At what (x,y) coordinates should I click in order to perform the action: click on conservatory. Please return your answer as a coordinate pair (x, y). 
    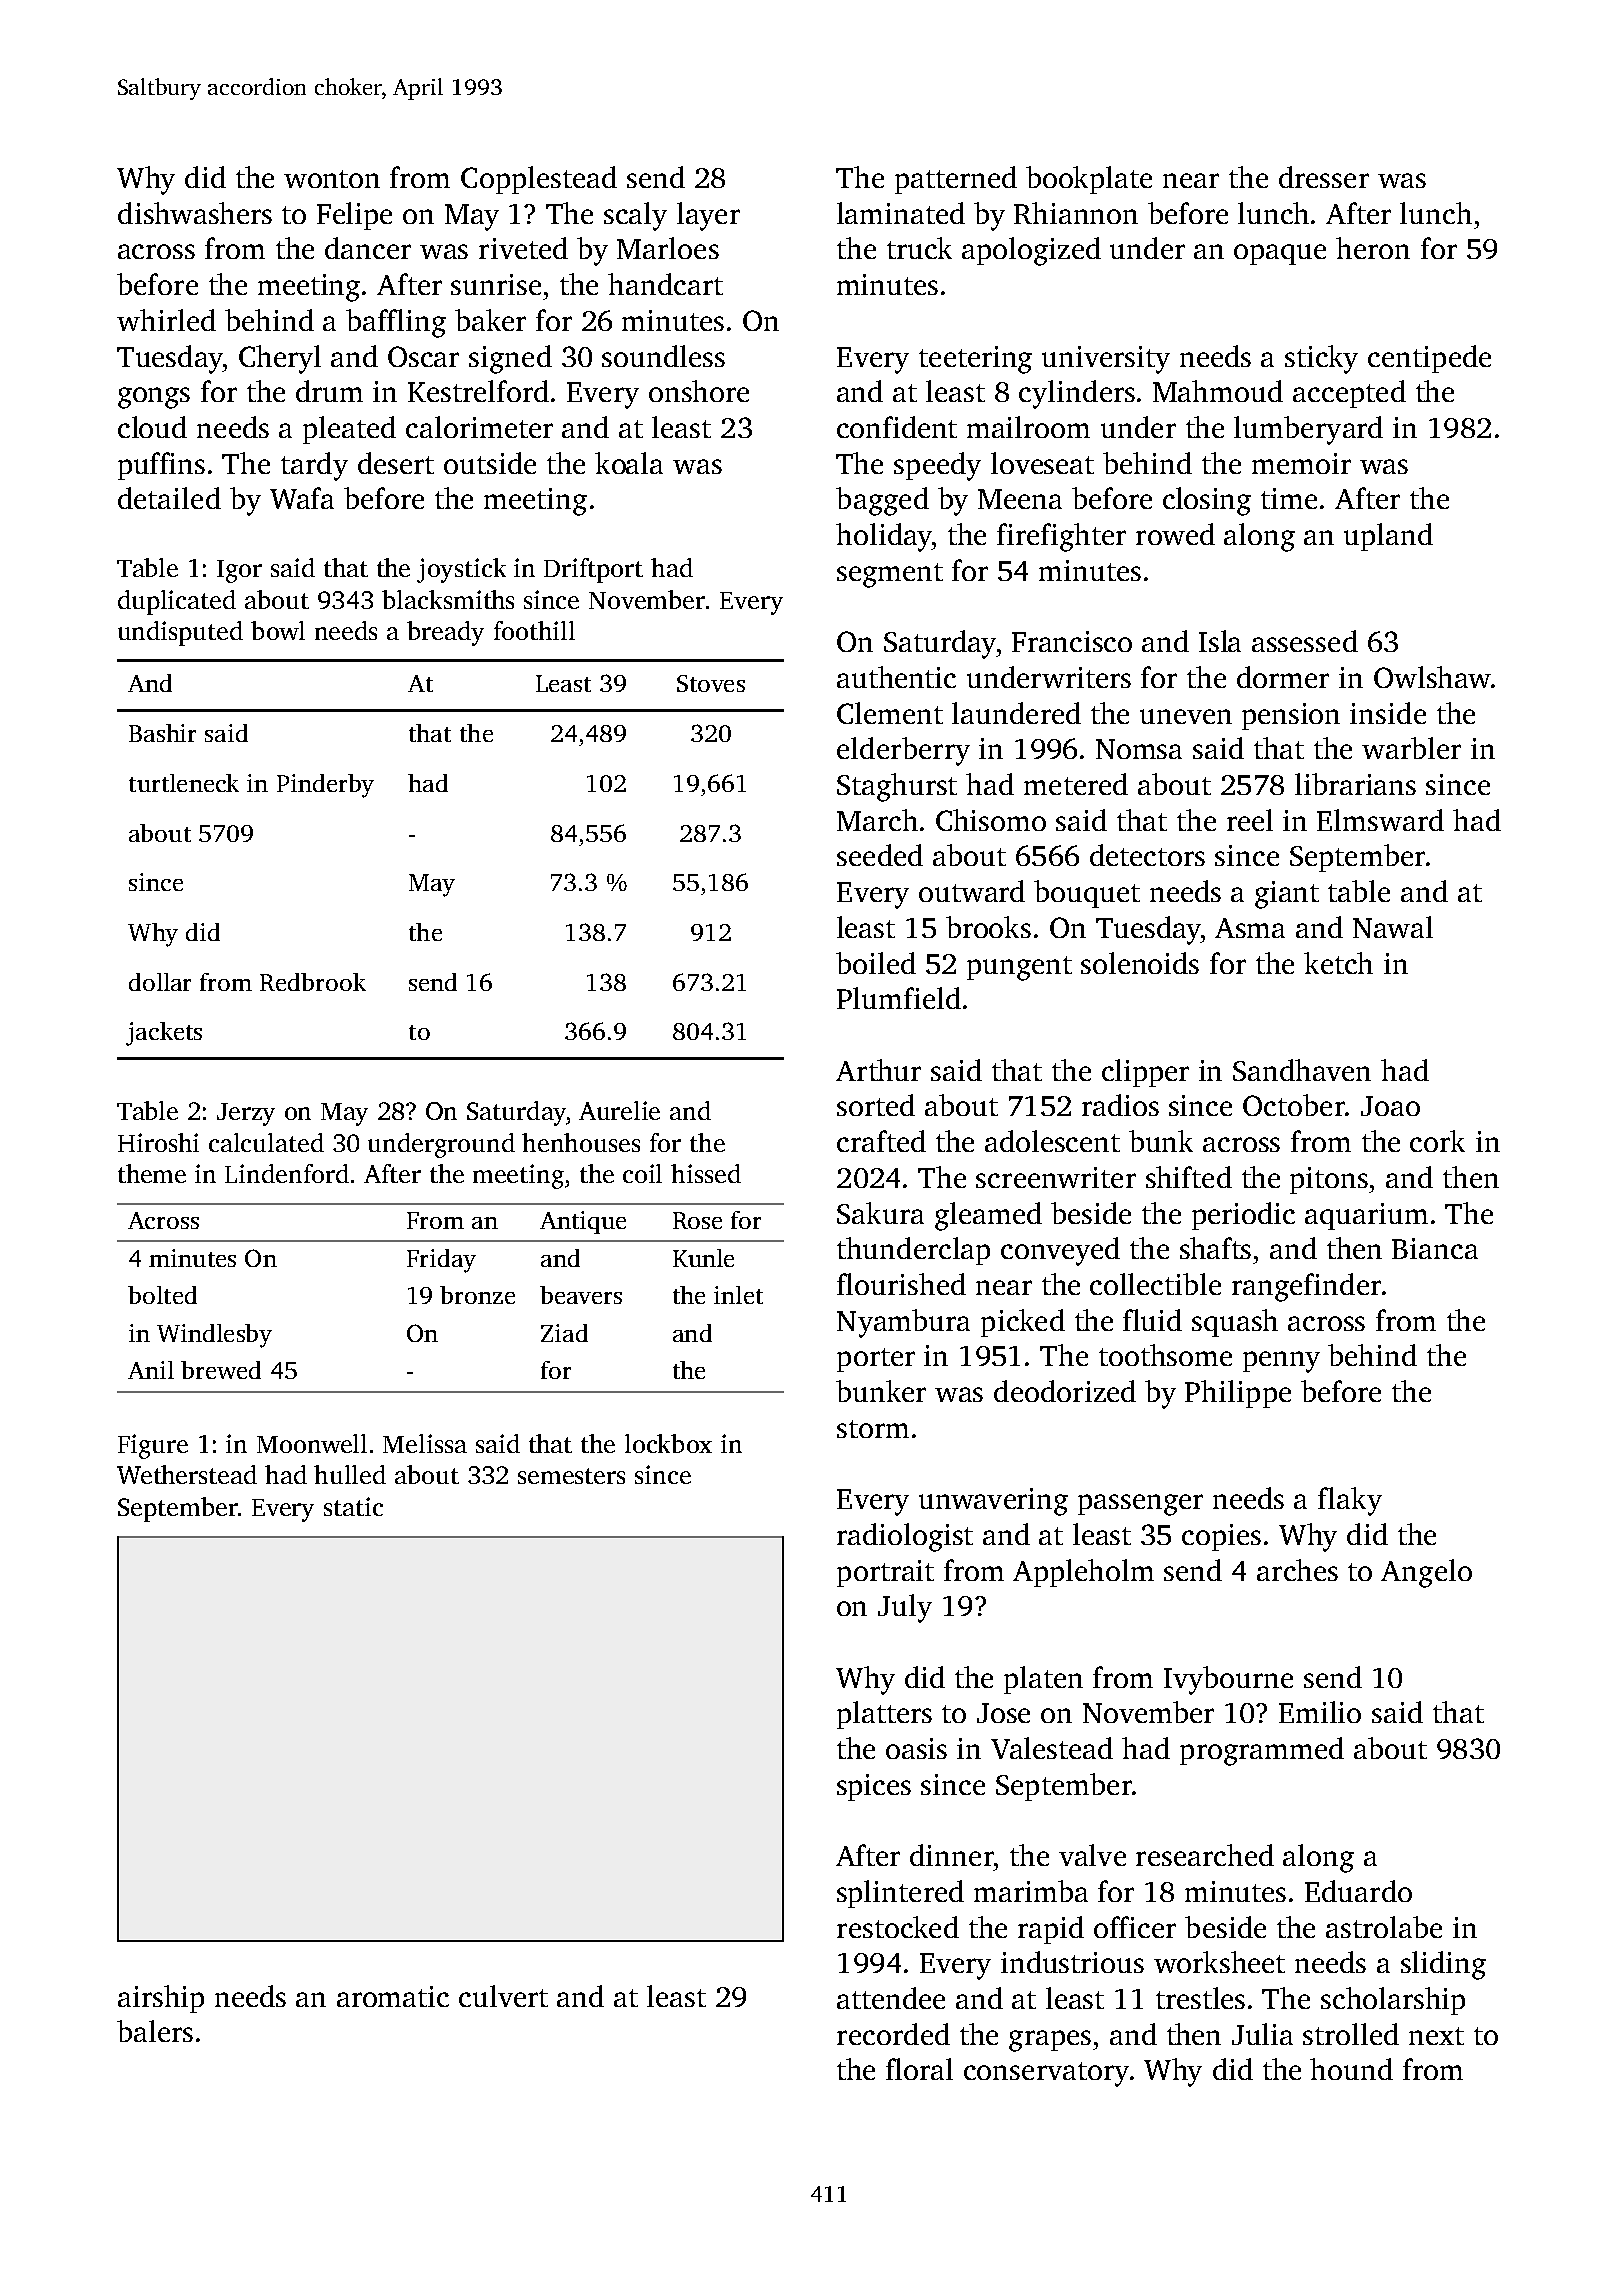
    Looking at the image, I should click on (1046, 2074).
